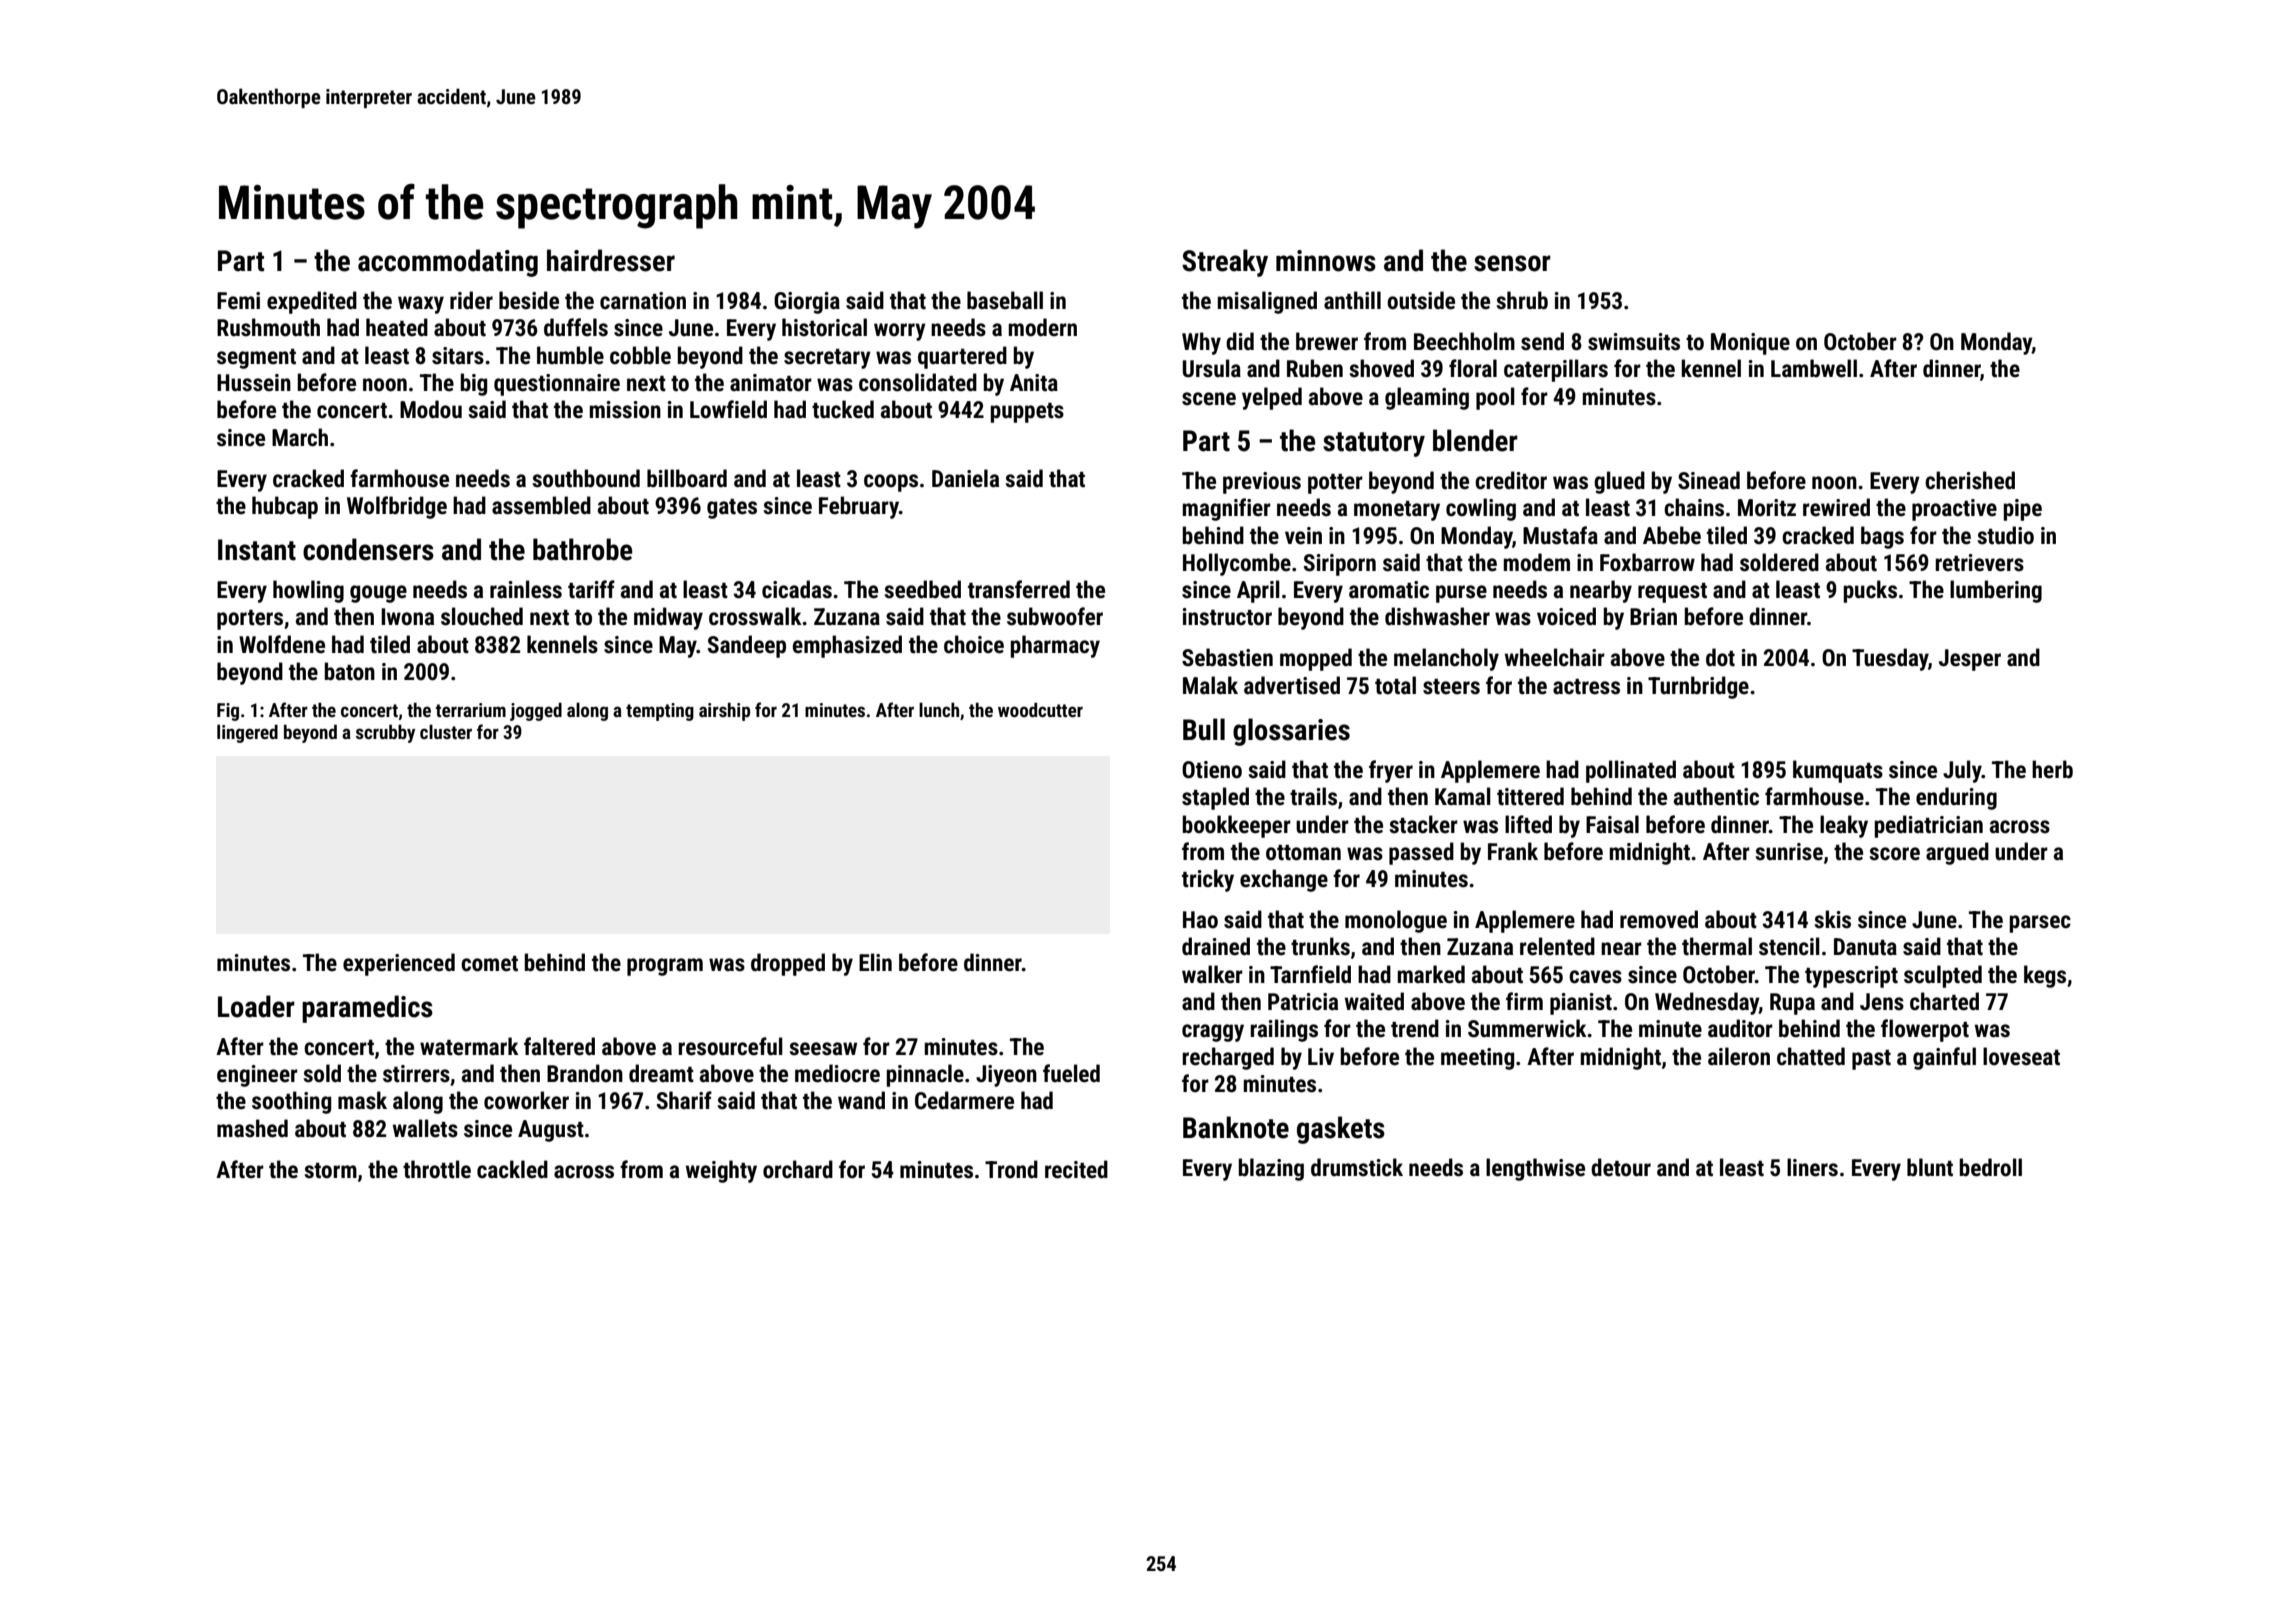  Describe the element at coordinates (586, 478) in the screenshot. I see `southbound` at that location.
